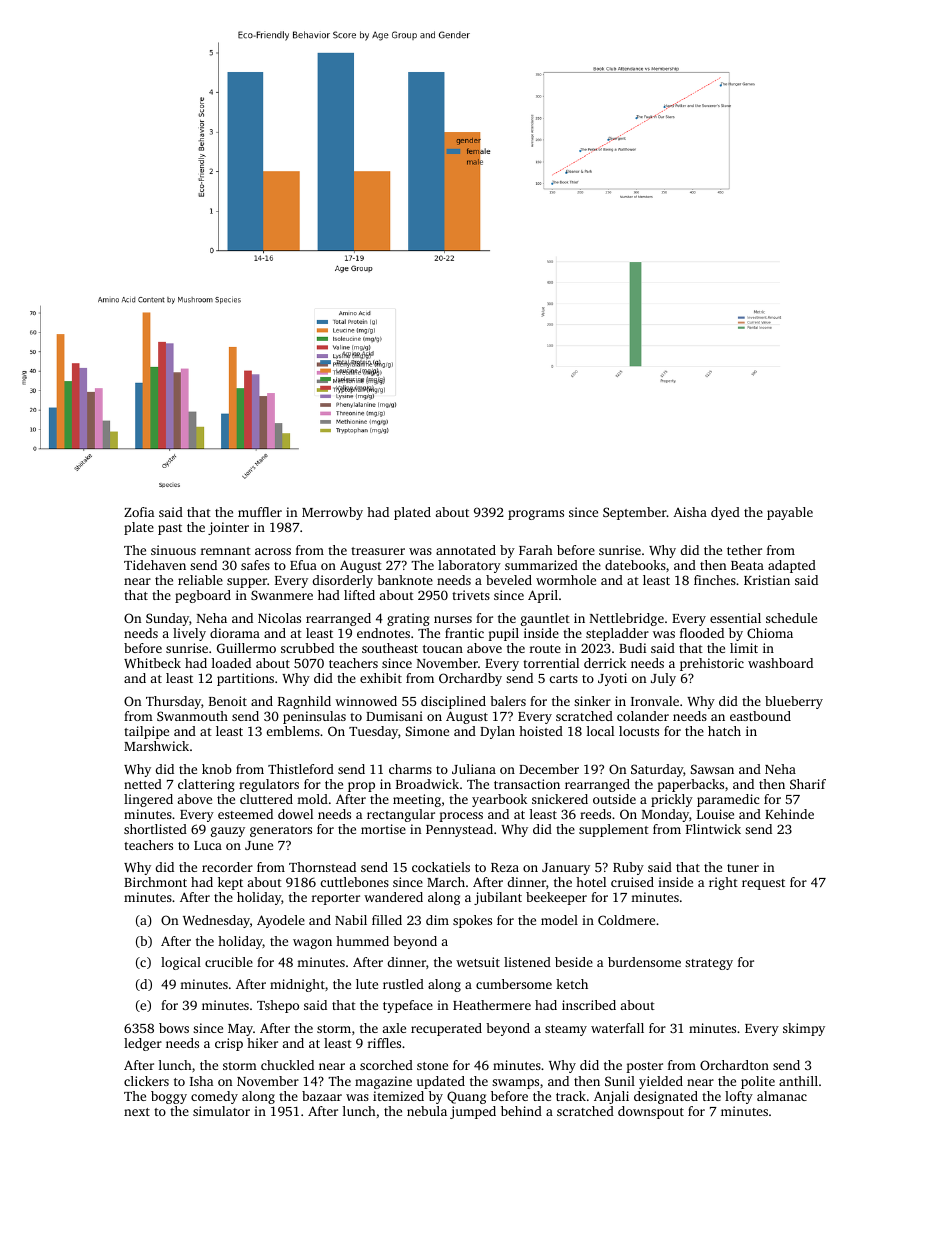 This screenshot has height=1233, width=952. What do you see at coordinates (221, 1111) in the screenshot?
I see `simulator` at bounding box center [221, 1111].
